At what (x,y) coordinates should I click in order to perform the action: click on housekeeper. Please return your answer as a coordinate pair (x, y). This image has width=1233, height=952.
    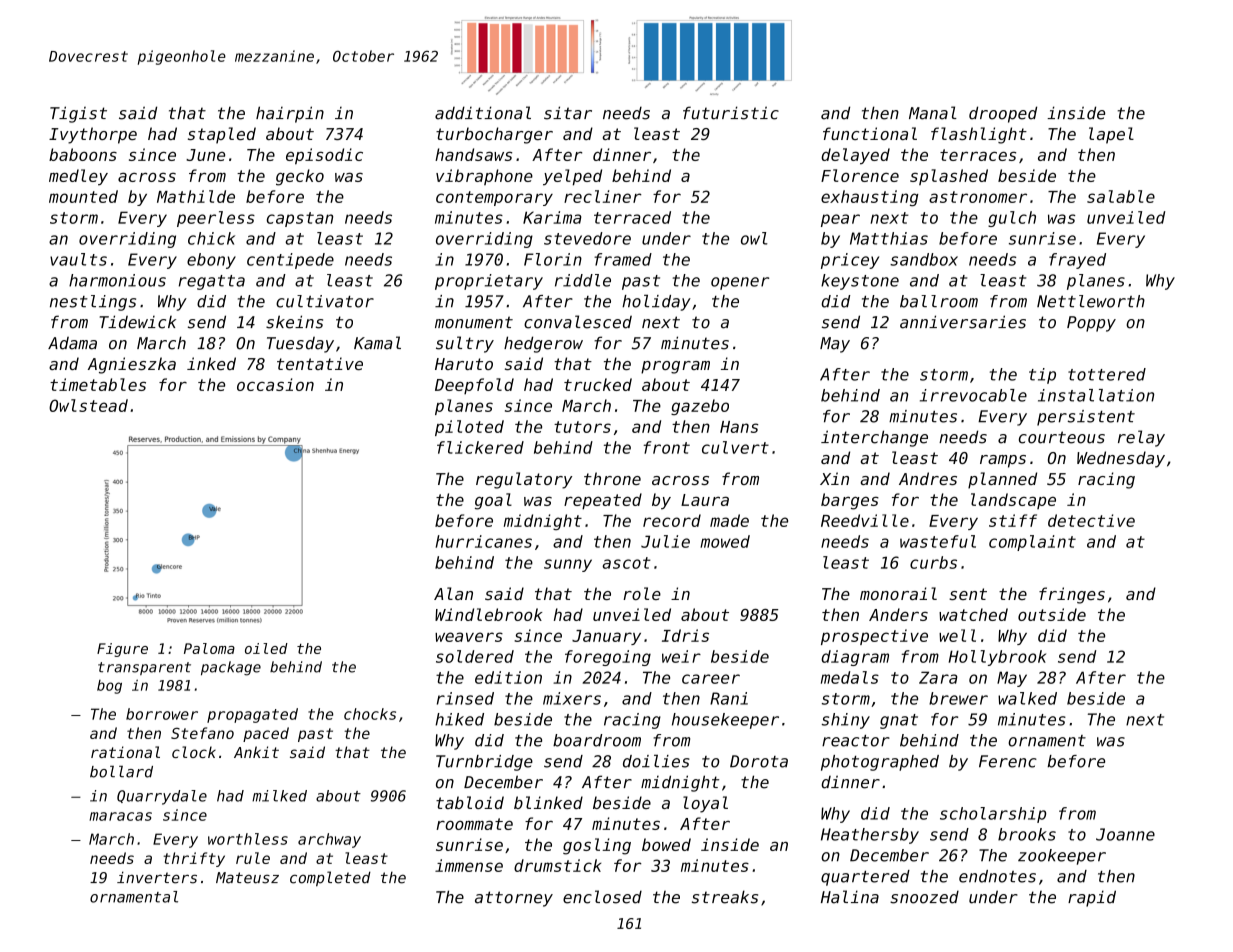
    Looking at the image, I should click on (725, 721).
